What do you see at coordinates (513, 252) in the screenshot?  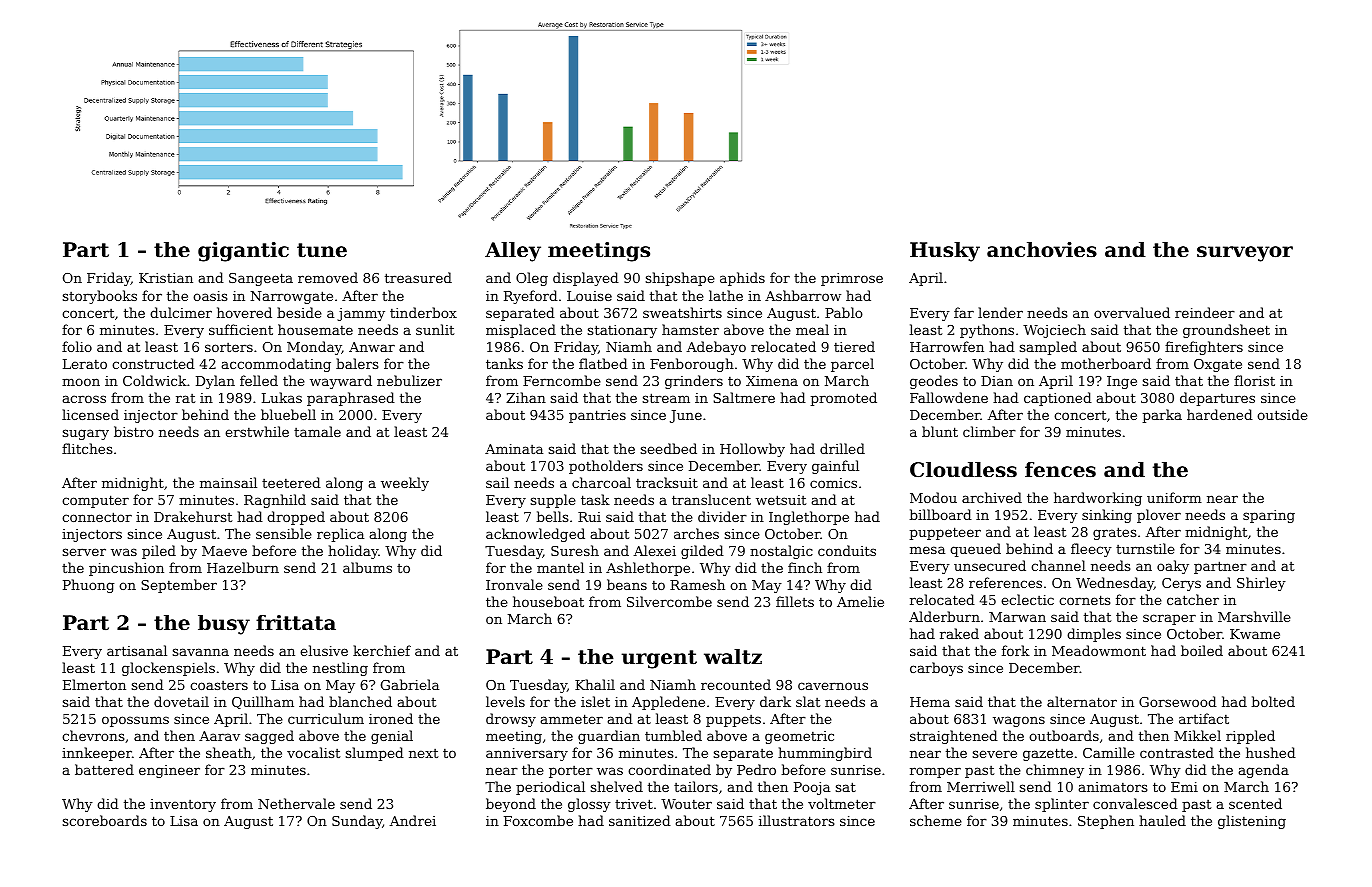 I see `Alley` at bounding box center [513, 252].
